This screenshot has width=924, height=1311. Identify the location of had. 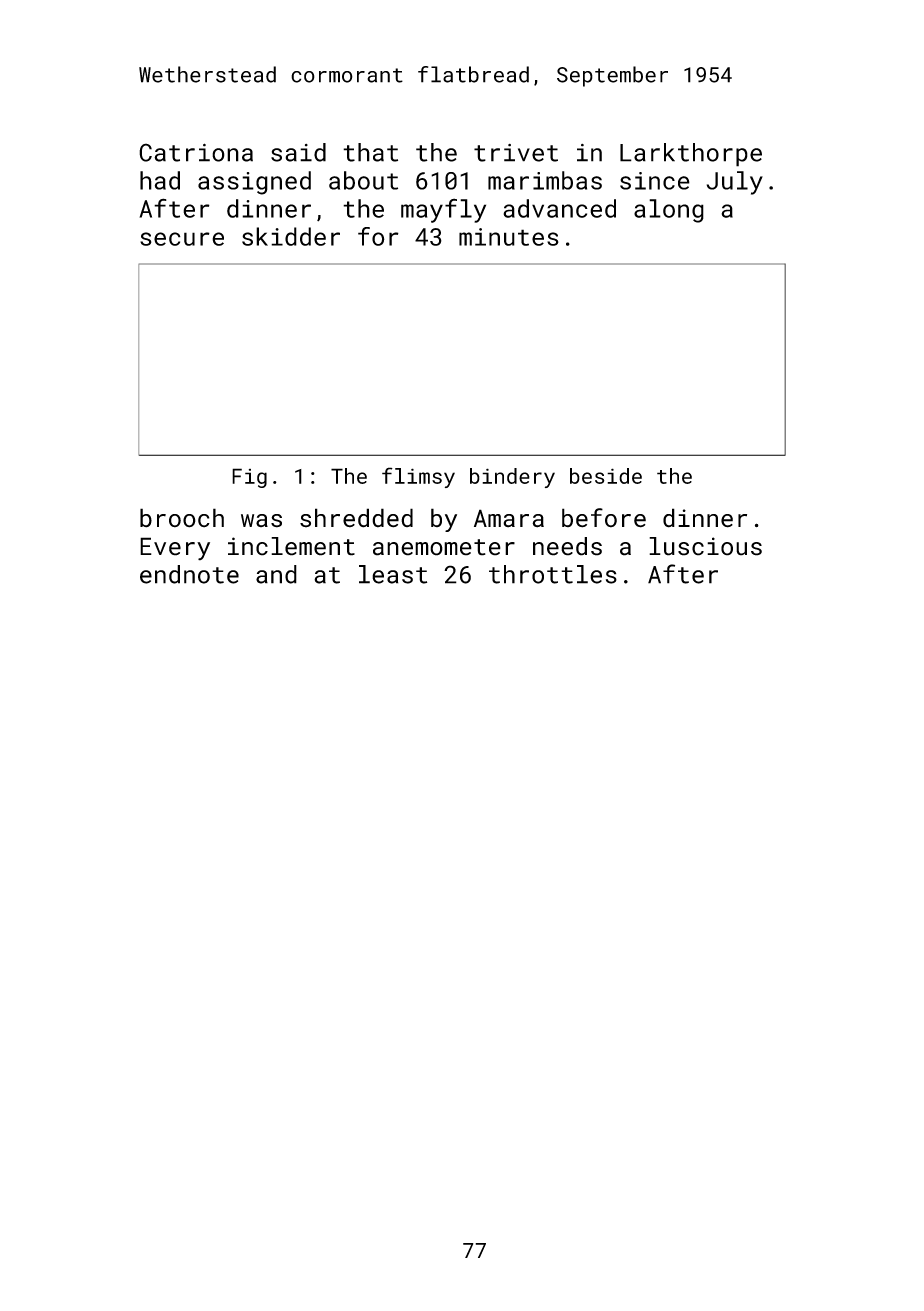
(160, 180).
